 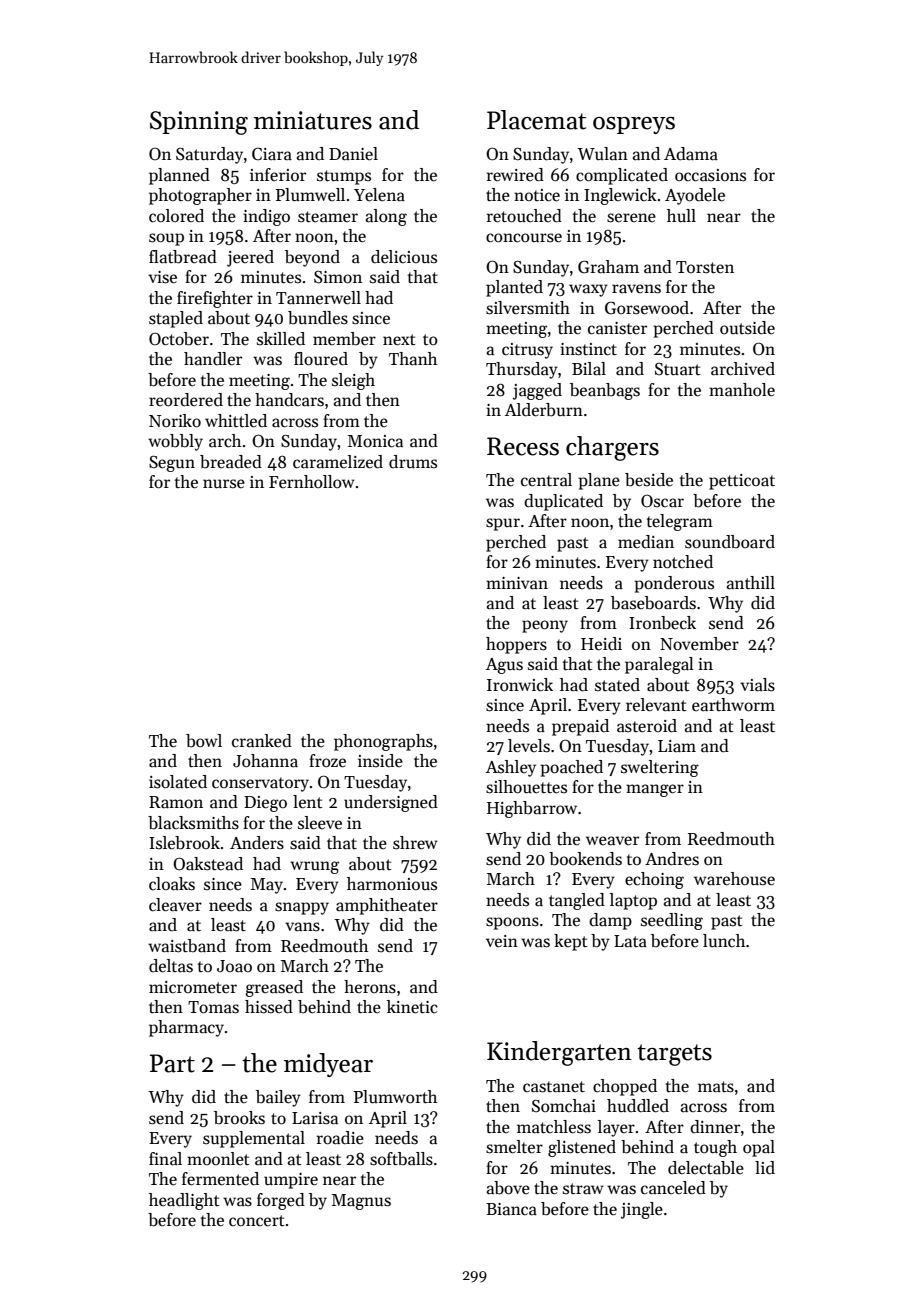 What do you see at coordinates (204, 741) in the screenshot?
I see `bowl` at bounding box center [204, 741].
